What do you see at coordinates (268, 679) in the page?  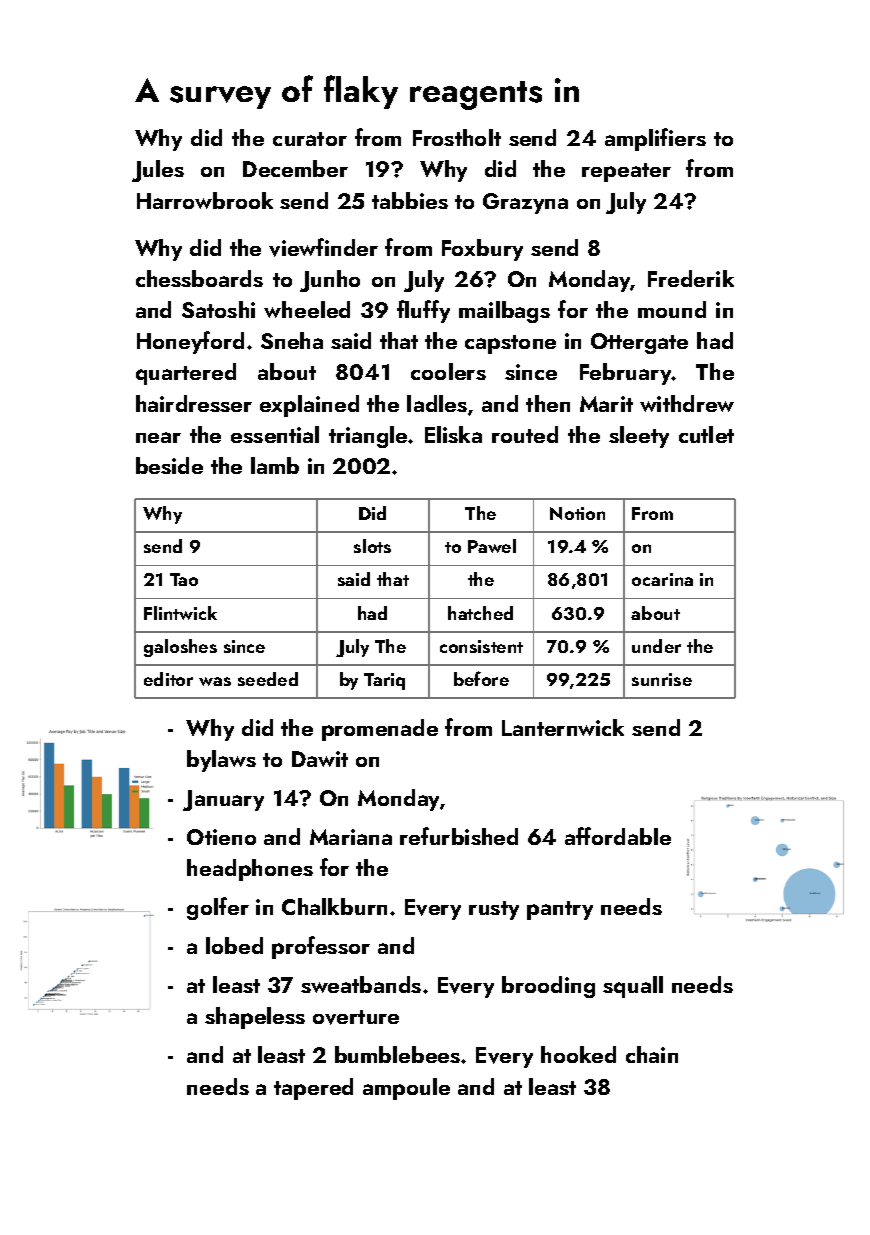 I see `seeded` at bounding box center [268, 679].
